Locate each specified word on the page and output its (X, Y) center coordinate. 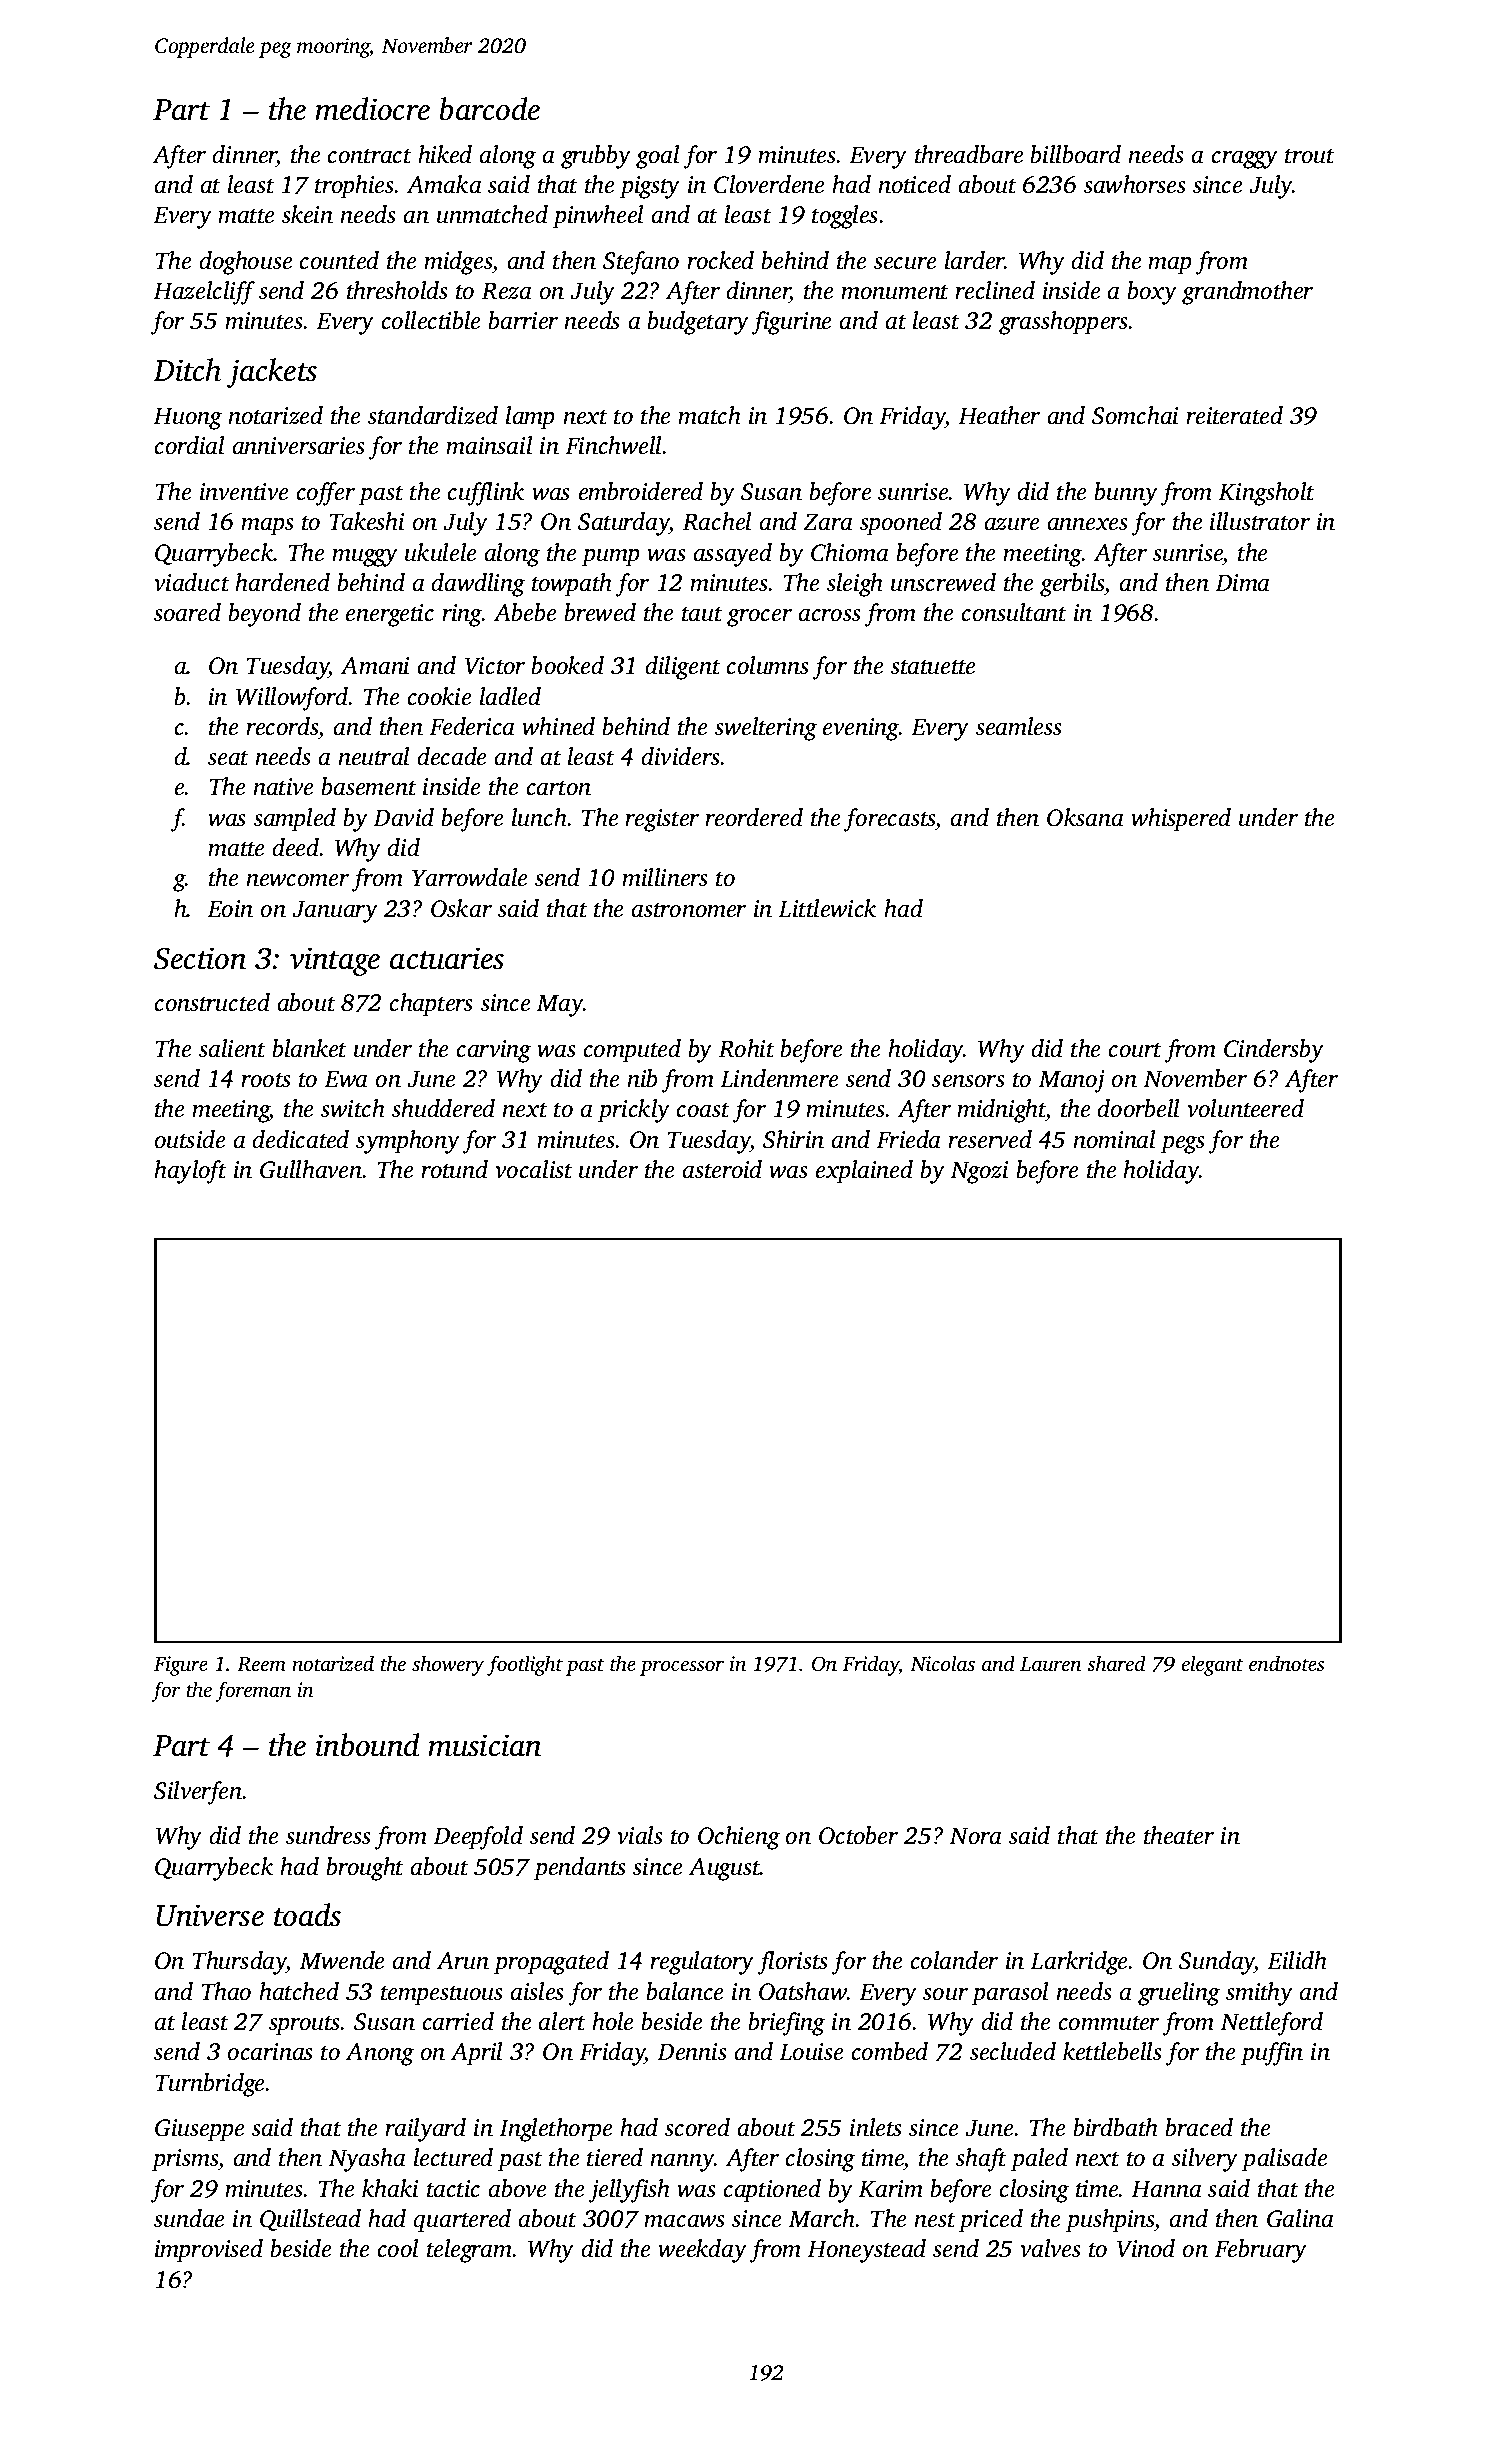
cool (398, 2248)
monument (895, 292)
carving (494, 1051)
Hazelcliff (204, 293)
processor (682, 1668)
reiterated (1234, 415)
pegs (1183, 1145)
